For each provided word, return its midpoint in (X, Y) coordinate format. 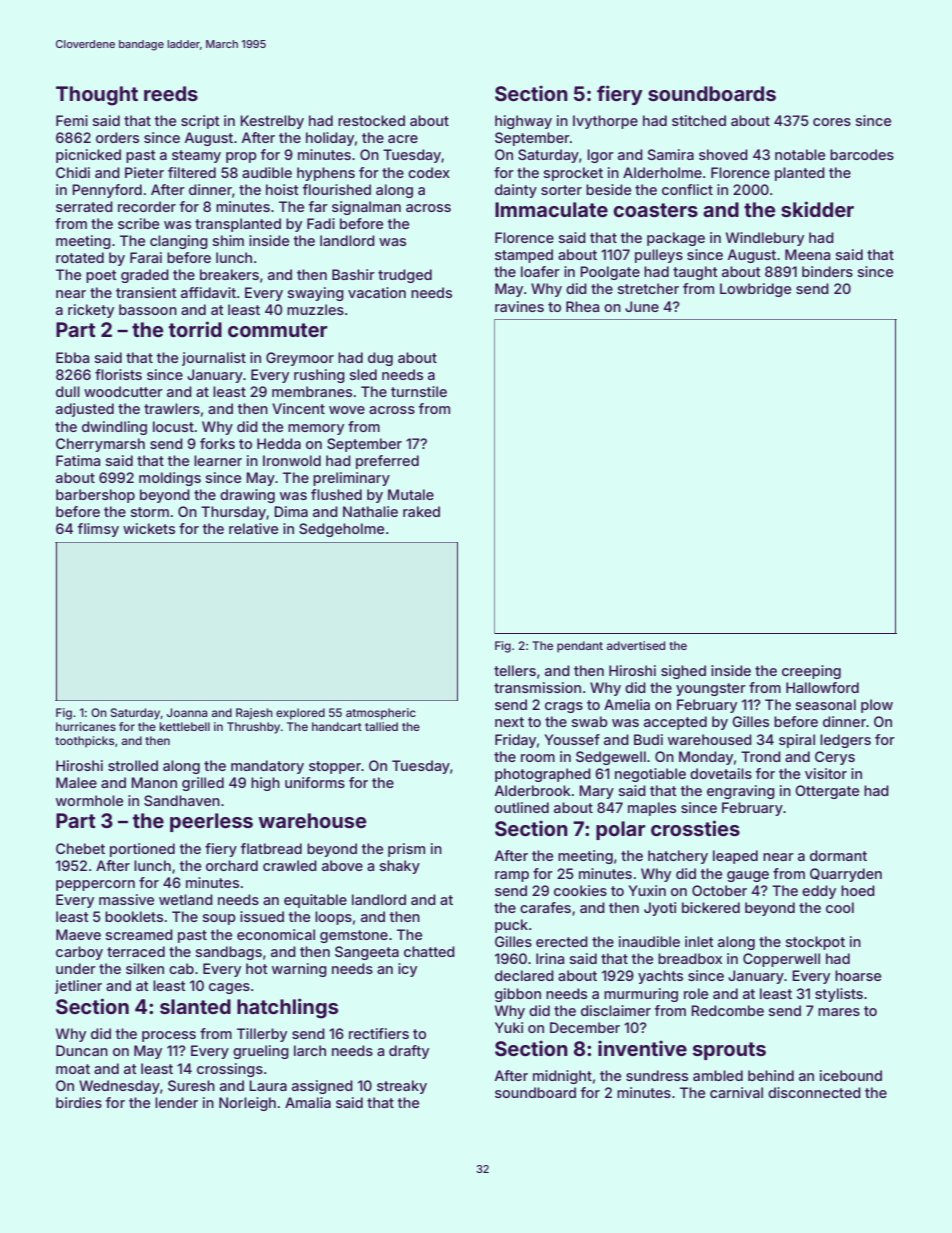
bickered (711, 907)
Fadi (321, 223)
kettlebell (185, 726)
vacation (377, 292)
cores (832, 122)
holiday (330, 139)
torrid (195, 329)
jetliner (78, 987)
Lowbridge (755, 290)
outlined (522, 807)
